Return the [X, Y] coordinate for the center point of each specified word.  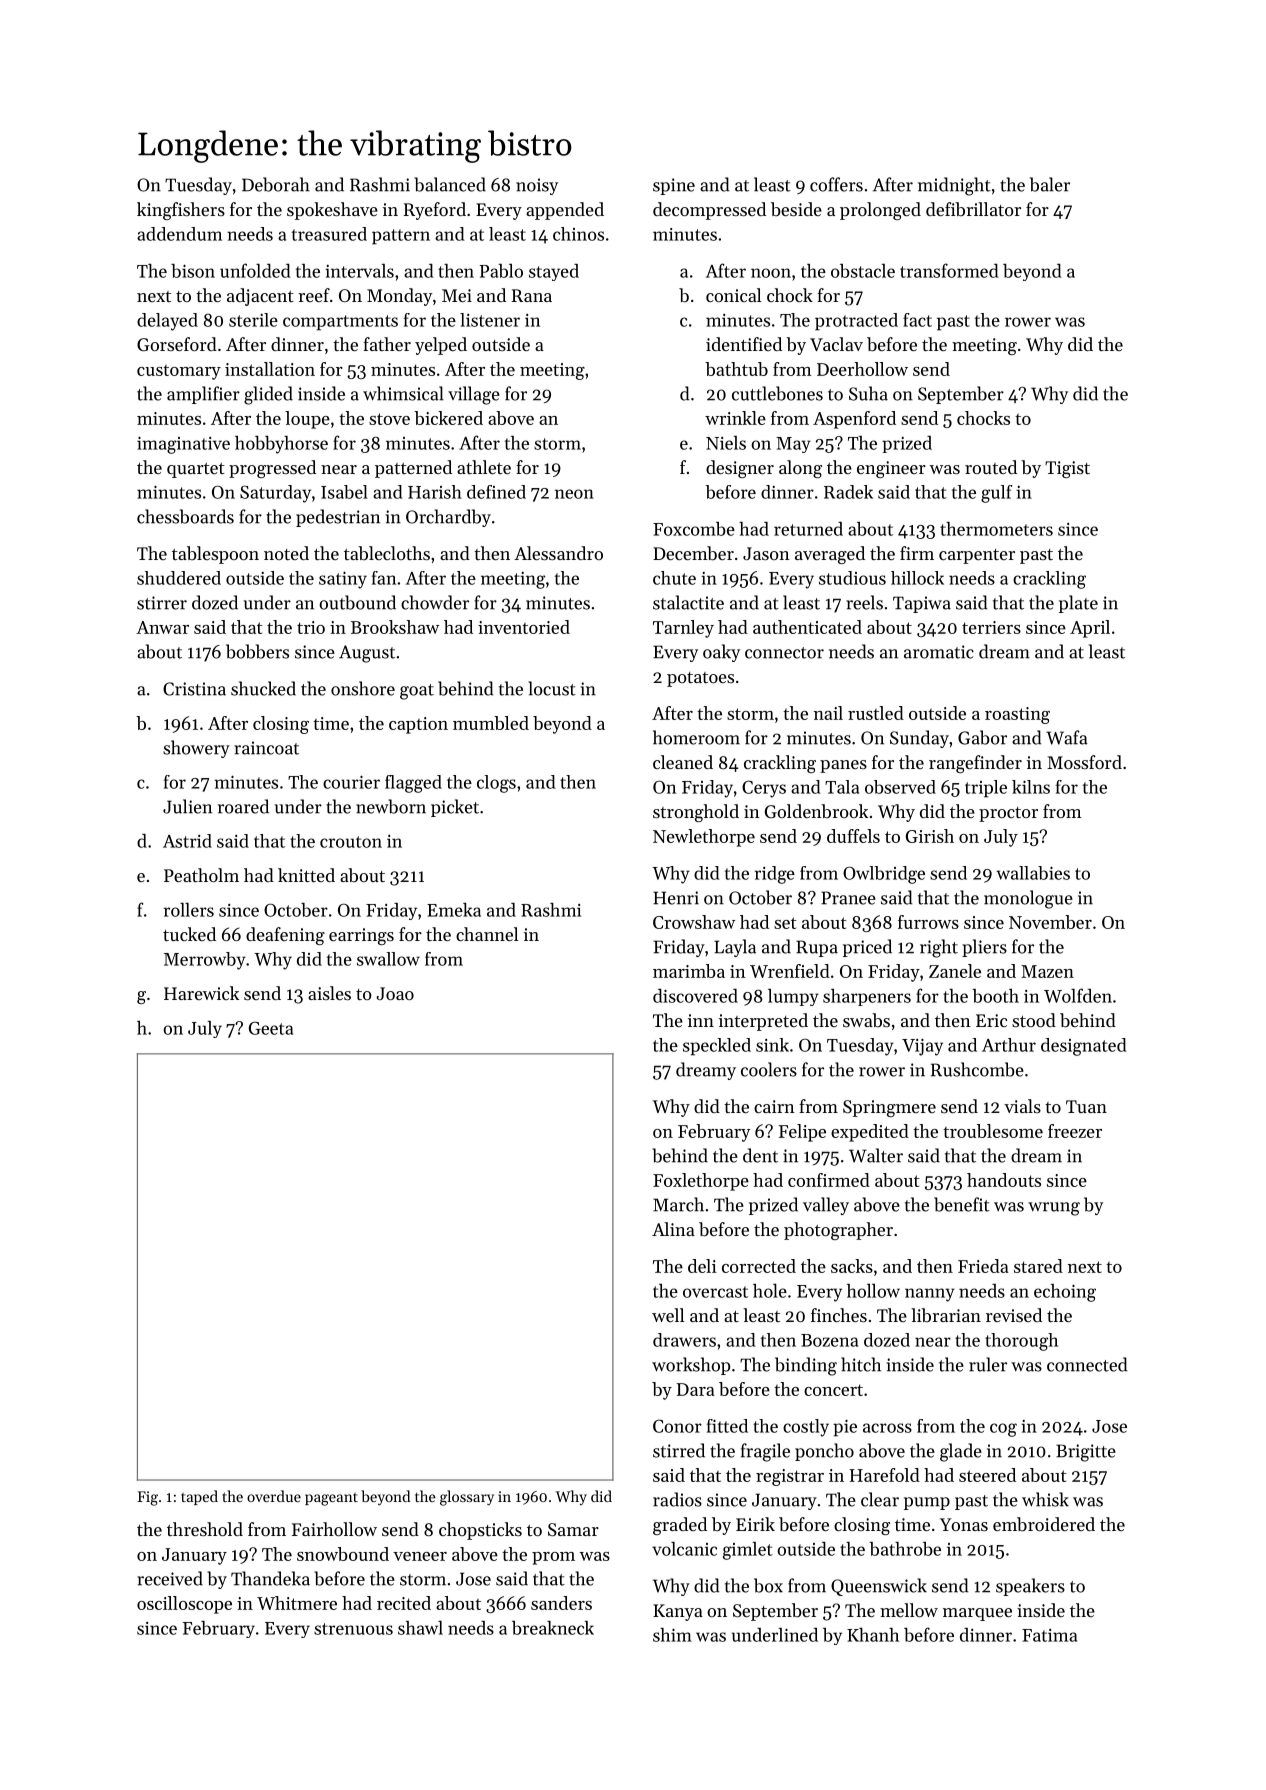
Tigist [1067, 469]
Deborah [276, 184]
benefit [962, 1204]
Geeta [271, 1028]
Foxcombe [694, 529]
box [768, 1585]
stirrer [162, 603]
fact [917, 320]
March [678, 1204]
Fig [147, 1498]
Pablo [501, 271]
